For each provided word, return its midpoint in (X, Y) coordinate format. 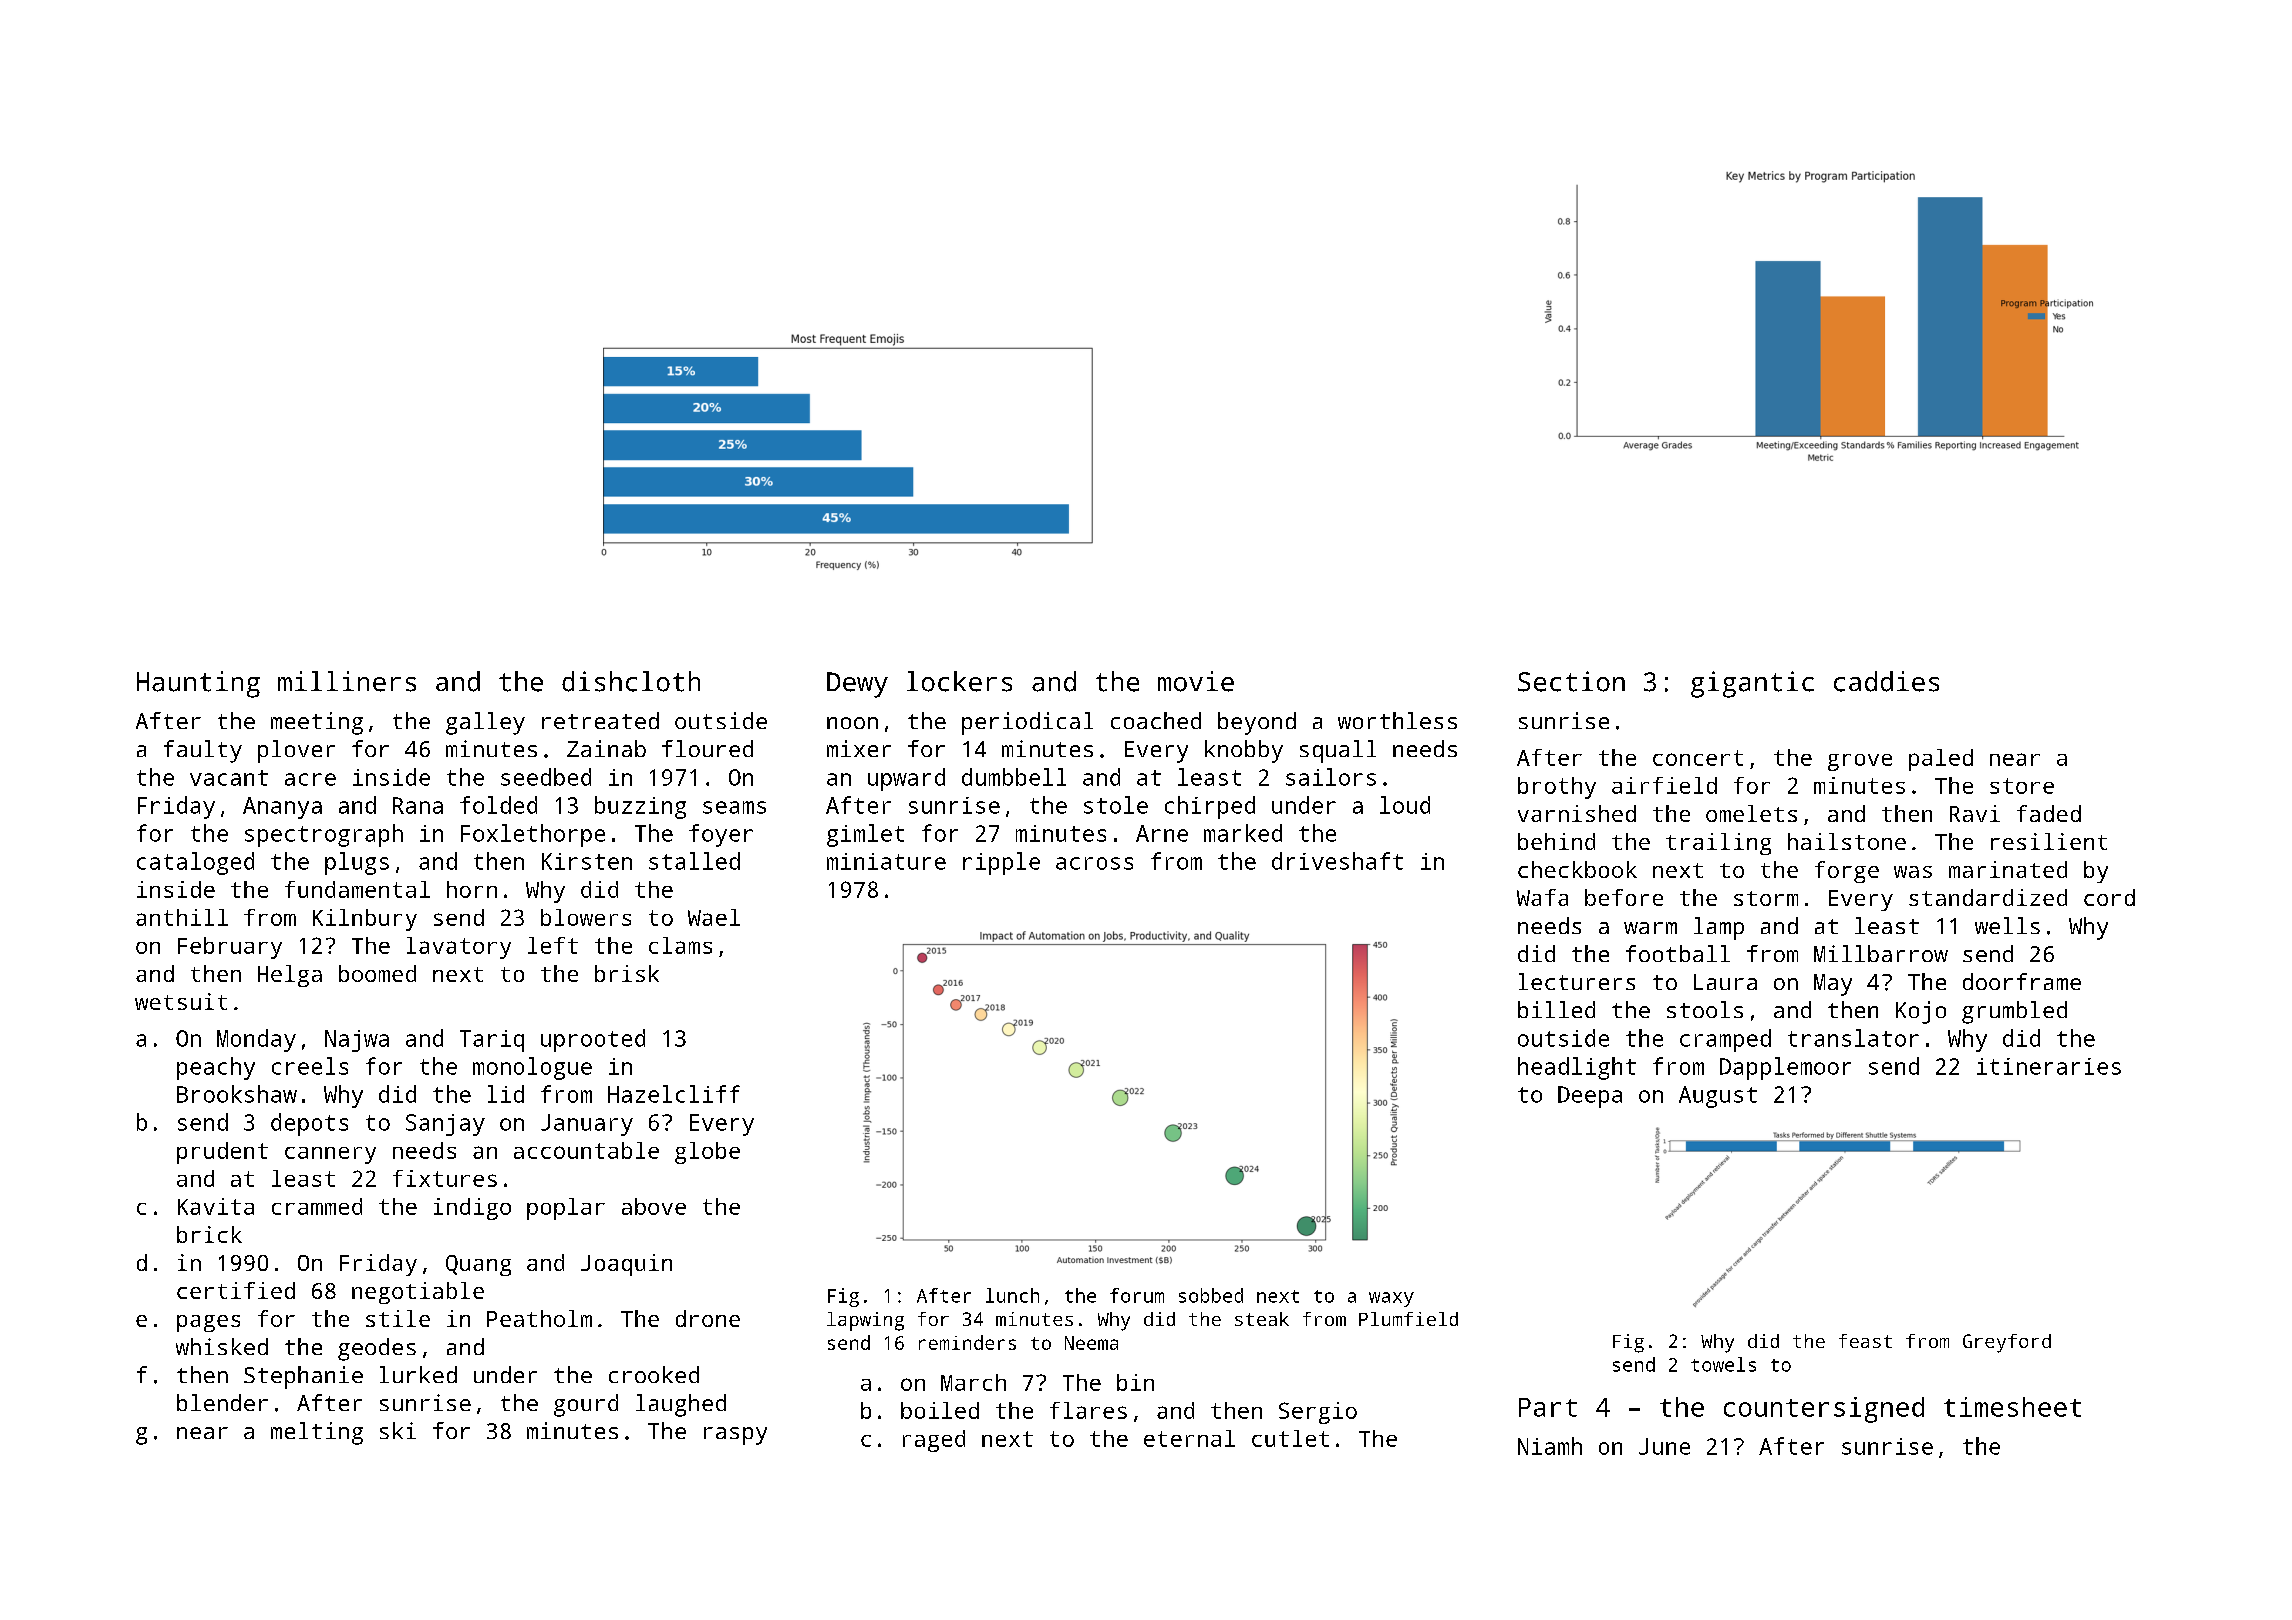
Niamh (1550, 1446)
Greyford (2007, 1343)
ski (398, 1430)
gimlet (865, 835)
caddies (1886, 681)
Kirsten (587, 861)
